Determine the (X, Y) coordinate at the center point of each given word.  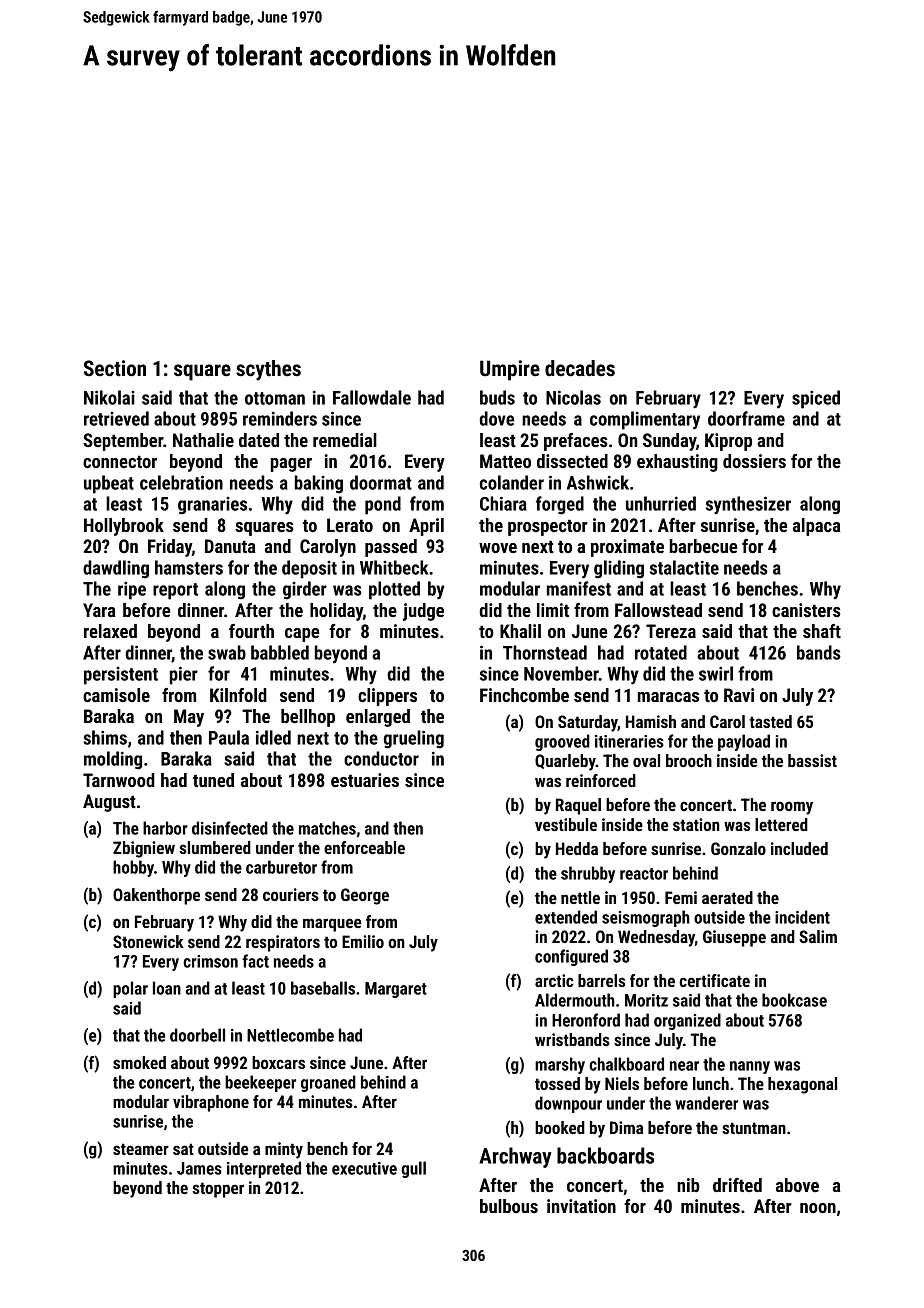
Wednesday (656, 938)
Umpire (510, 370)
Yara (99, 610)
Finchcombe (524, 695)
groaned (328, 1083)
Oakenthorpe (156, 896)
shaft (822, 631)
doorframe (746, 418)
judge (423, 612)
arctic (554, 980)
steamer (141, 1149)
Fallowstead (658, 610)
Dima (626, 1127)
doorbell (197, 1035)
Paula (229, 737)
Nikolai (109, 397)
